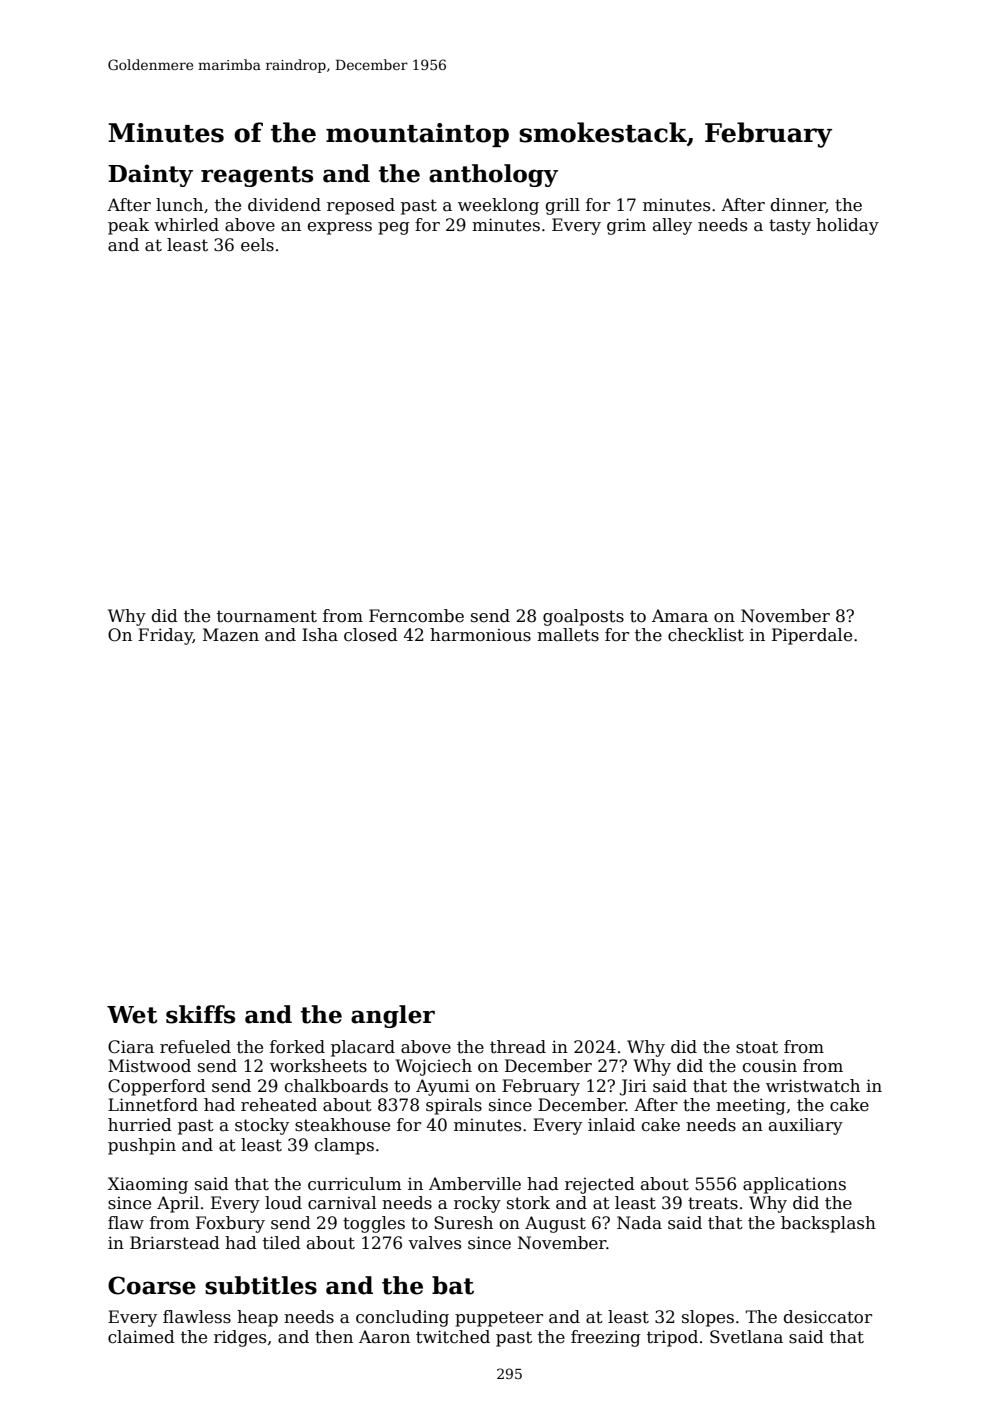 The height and width of the document is (1410, 993). What do you see at coordinates (240, 1338) in the document?
I see `ridges` at bounding box center [240, 1338].
